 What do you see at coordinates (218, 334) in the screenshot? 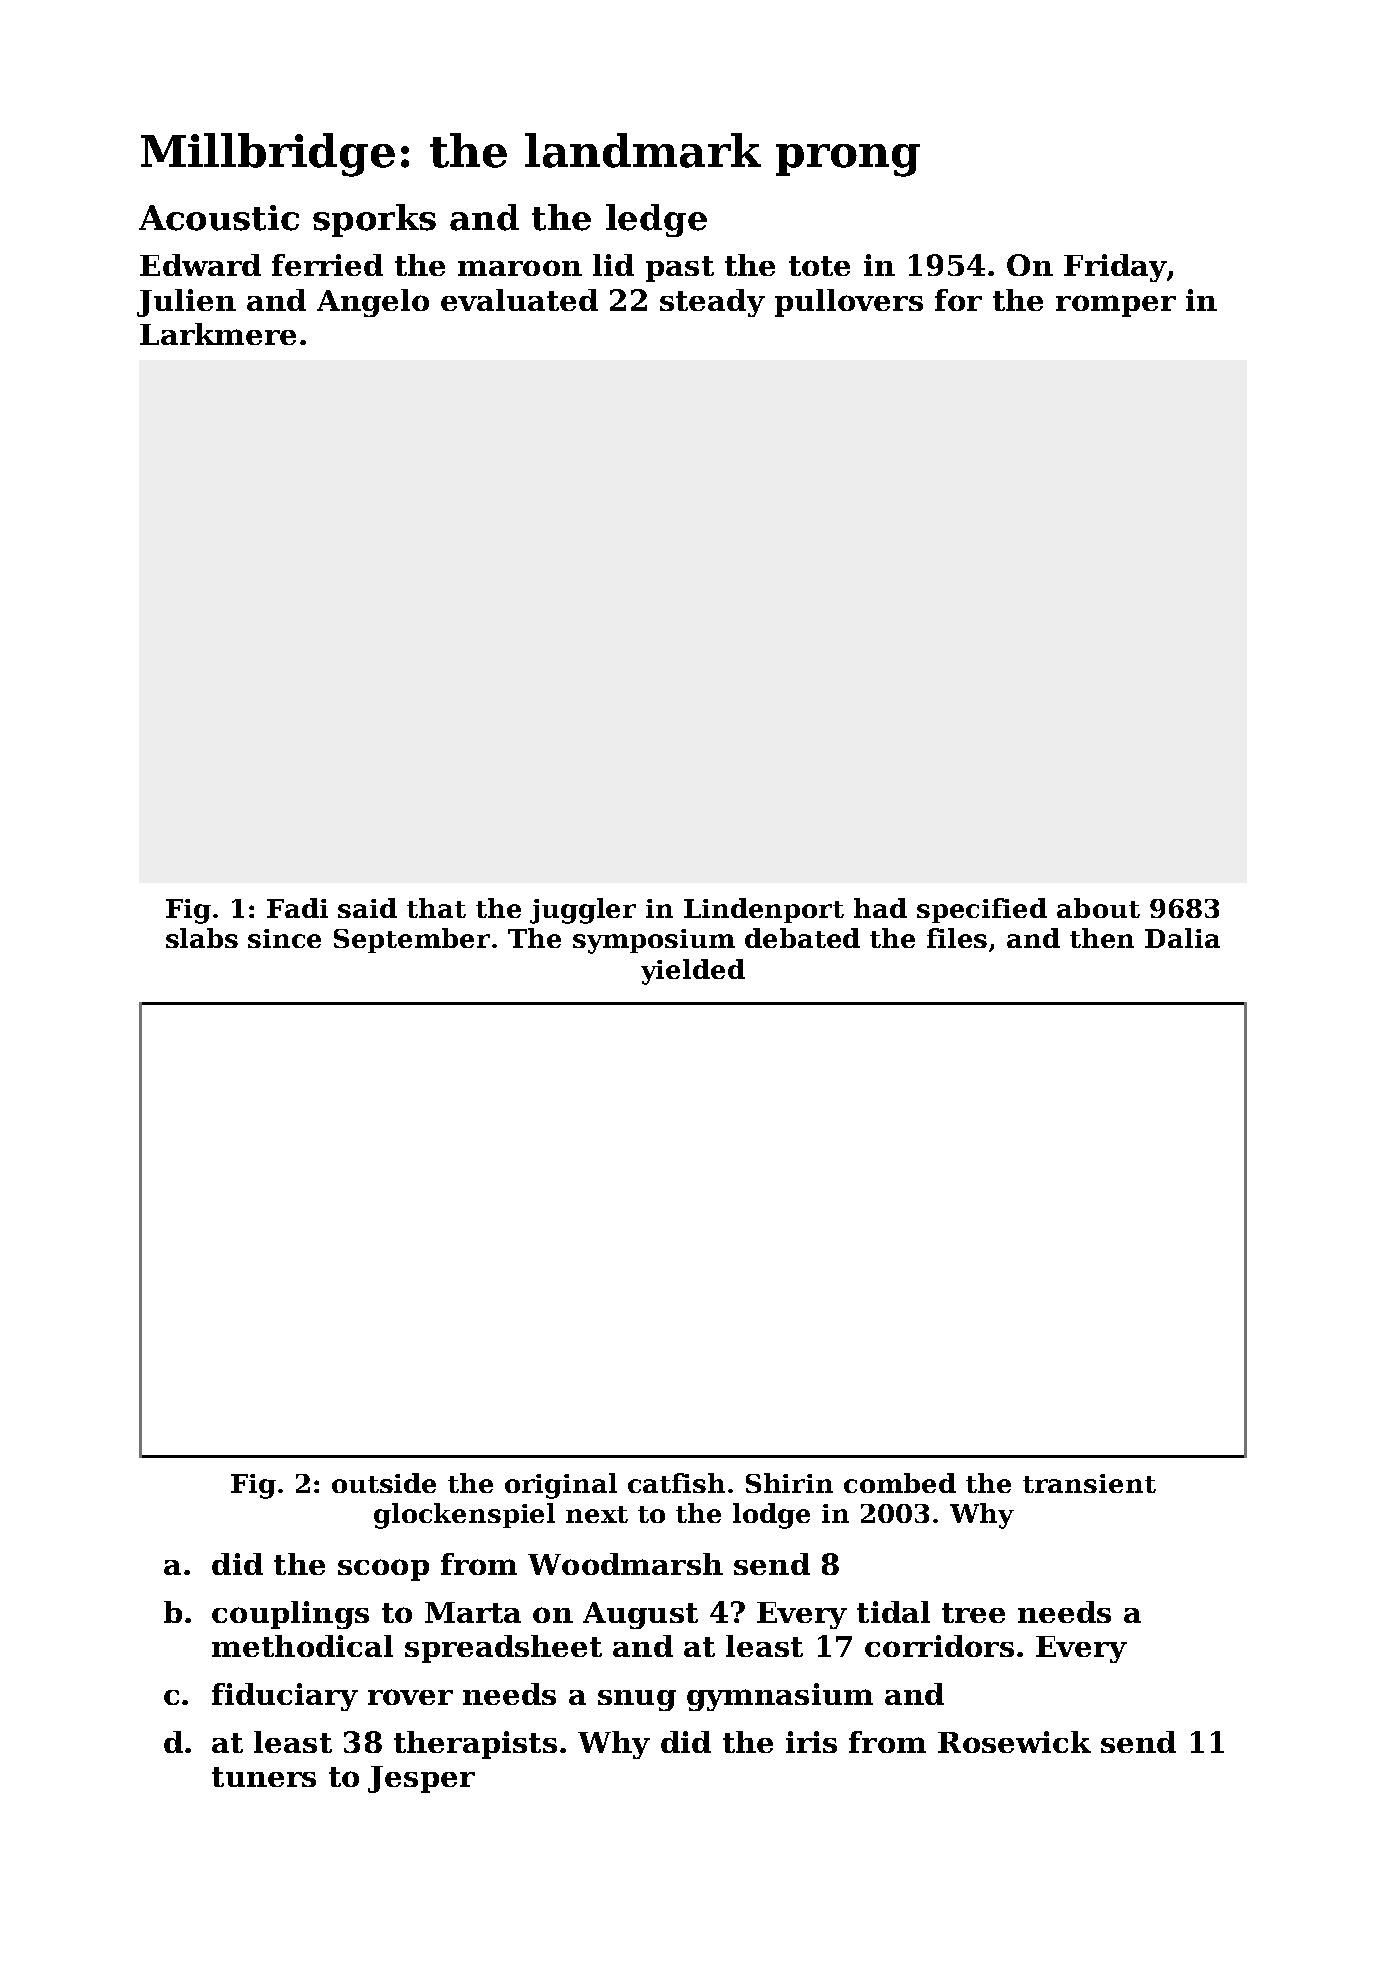
I see `Larkmere` at bounding box center [218, 334].
